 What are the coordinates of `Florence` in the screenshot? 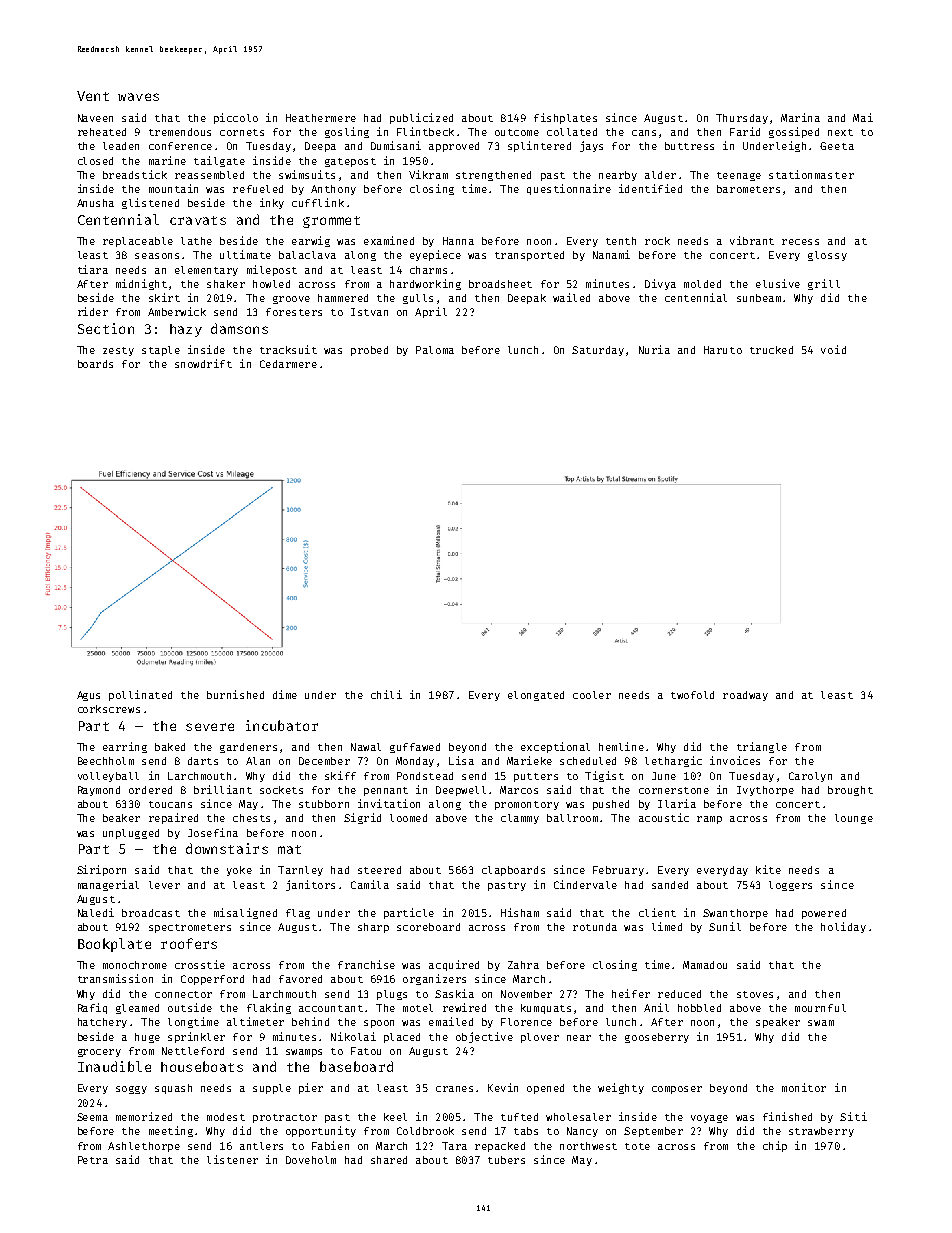 It's located at (526, 1022).
